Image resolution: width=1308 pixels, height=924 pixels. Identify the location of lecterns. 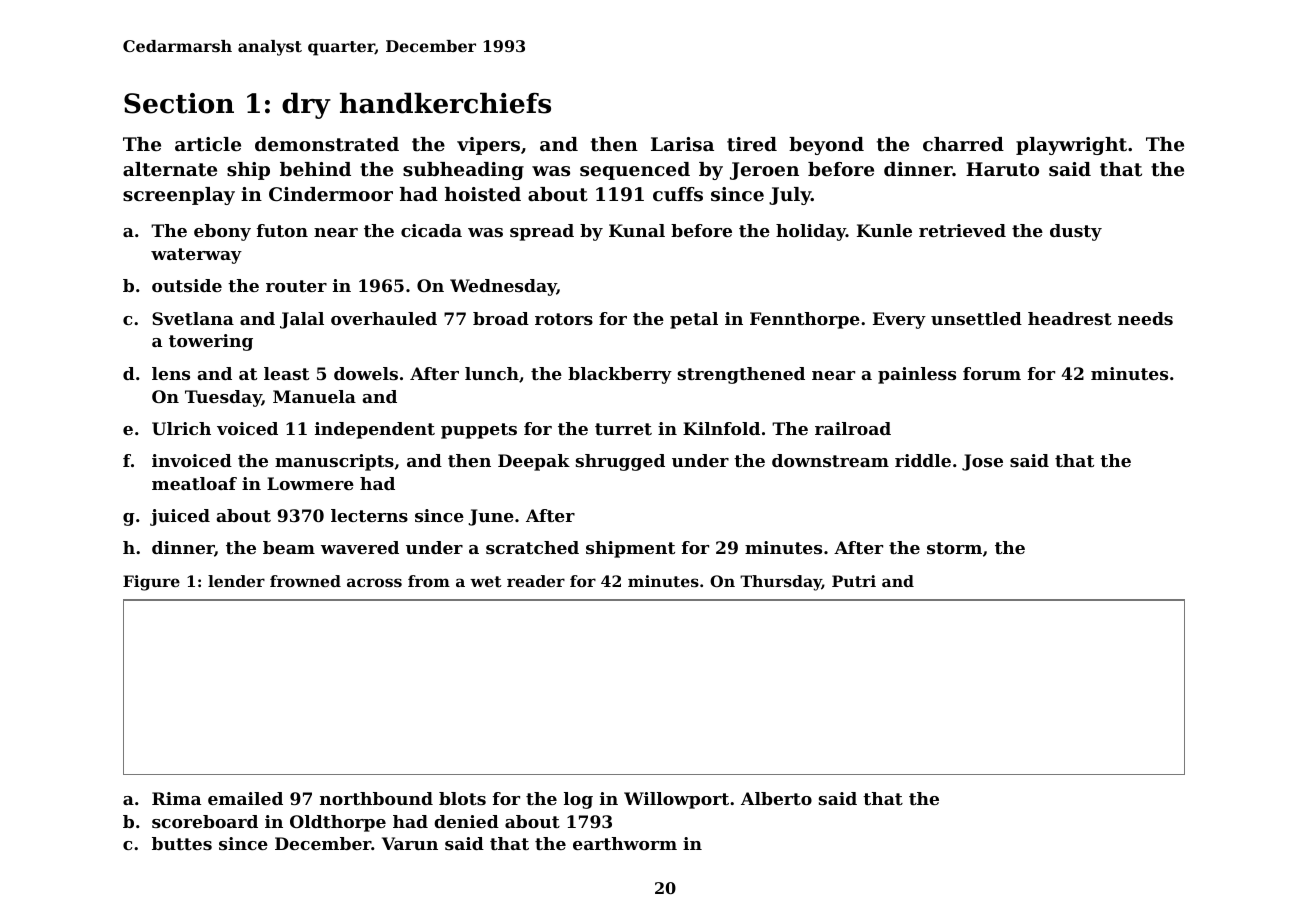
(369, 515).
